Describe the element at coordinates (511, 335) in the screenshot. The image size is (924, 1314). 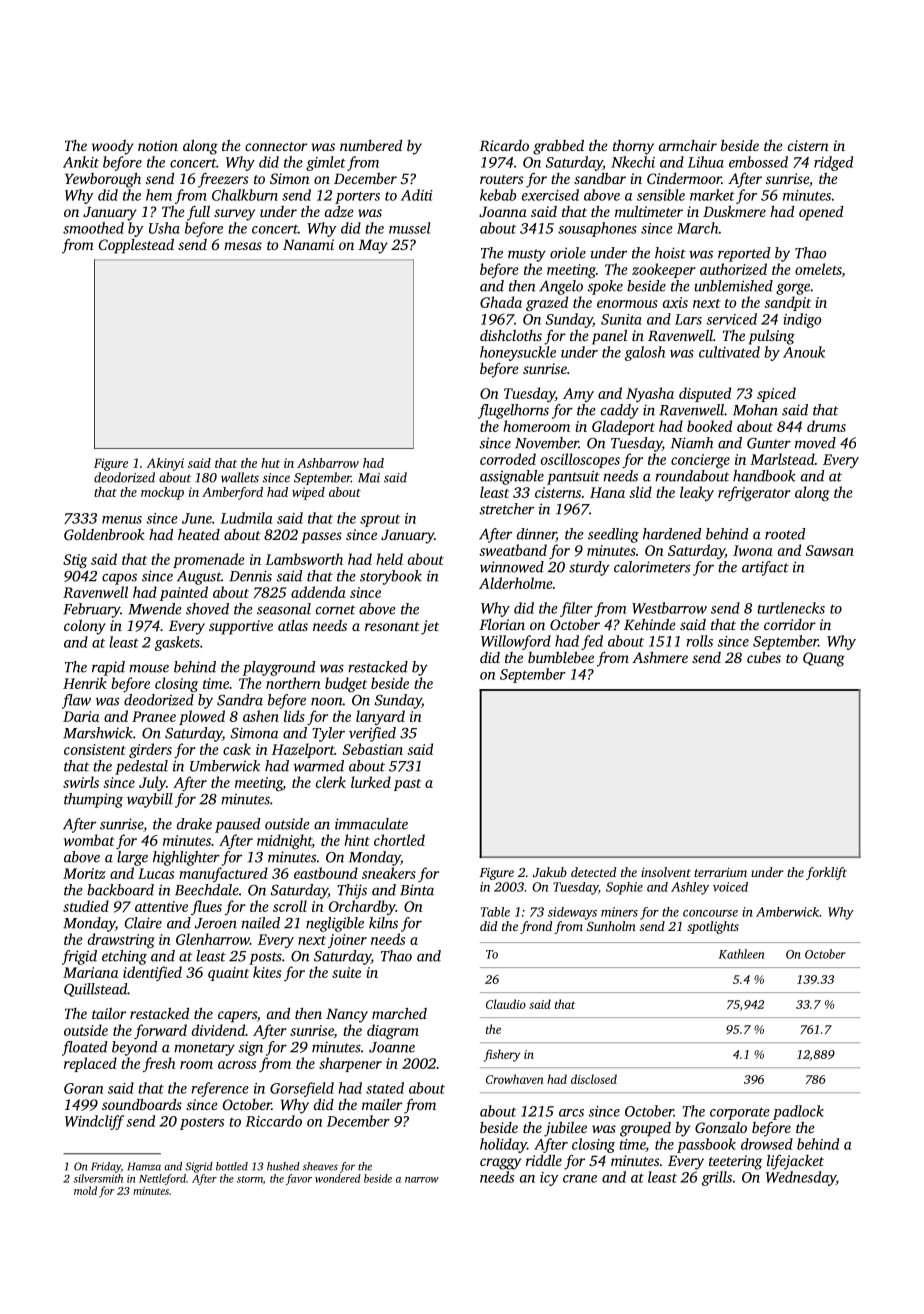
I see `dishcloths` at that location.
